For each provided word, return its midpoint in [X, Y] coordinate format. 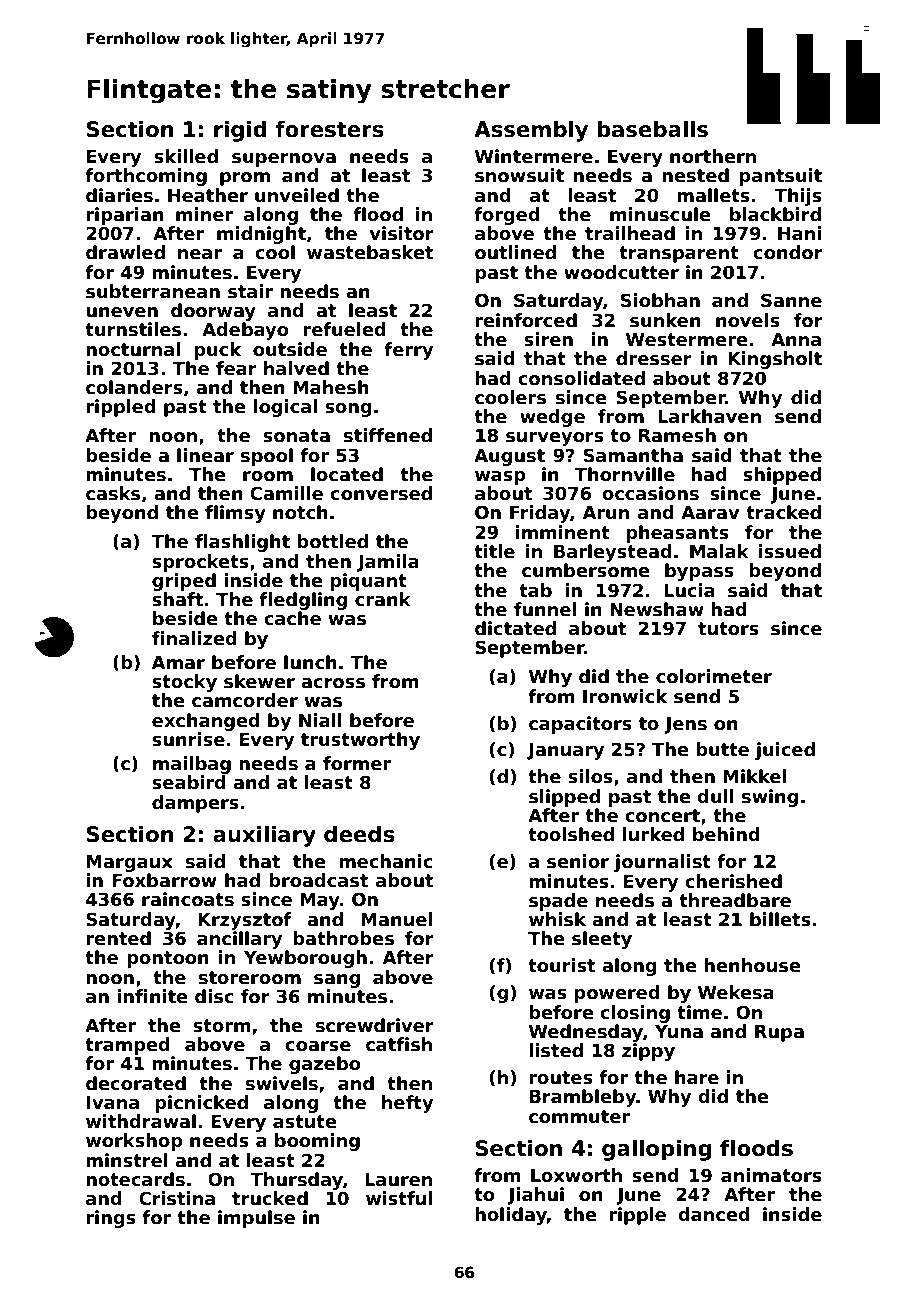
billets [780, 919]
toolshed [571, 834]
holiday [511, 1216]
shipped [782, 476]
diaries [119, 195]
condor [788, 252]
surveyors [555, 439]
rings [111, 1219]
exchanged [206, 722]
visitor [402, 233]
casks [113, 493]
